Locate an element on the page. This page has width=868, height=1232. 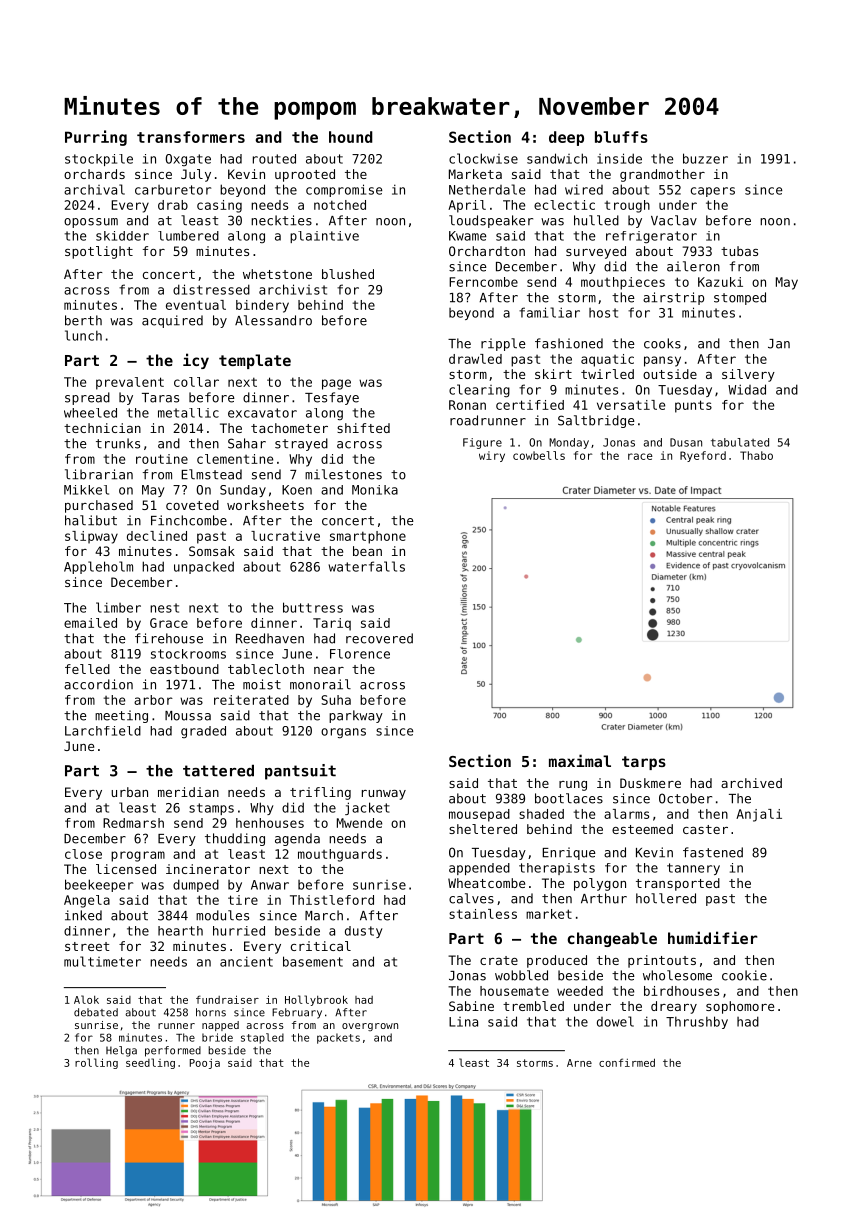
transformers is located at coordinates (191, 137).
